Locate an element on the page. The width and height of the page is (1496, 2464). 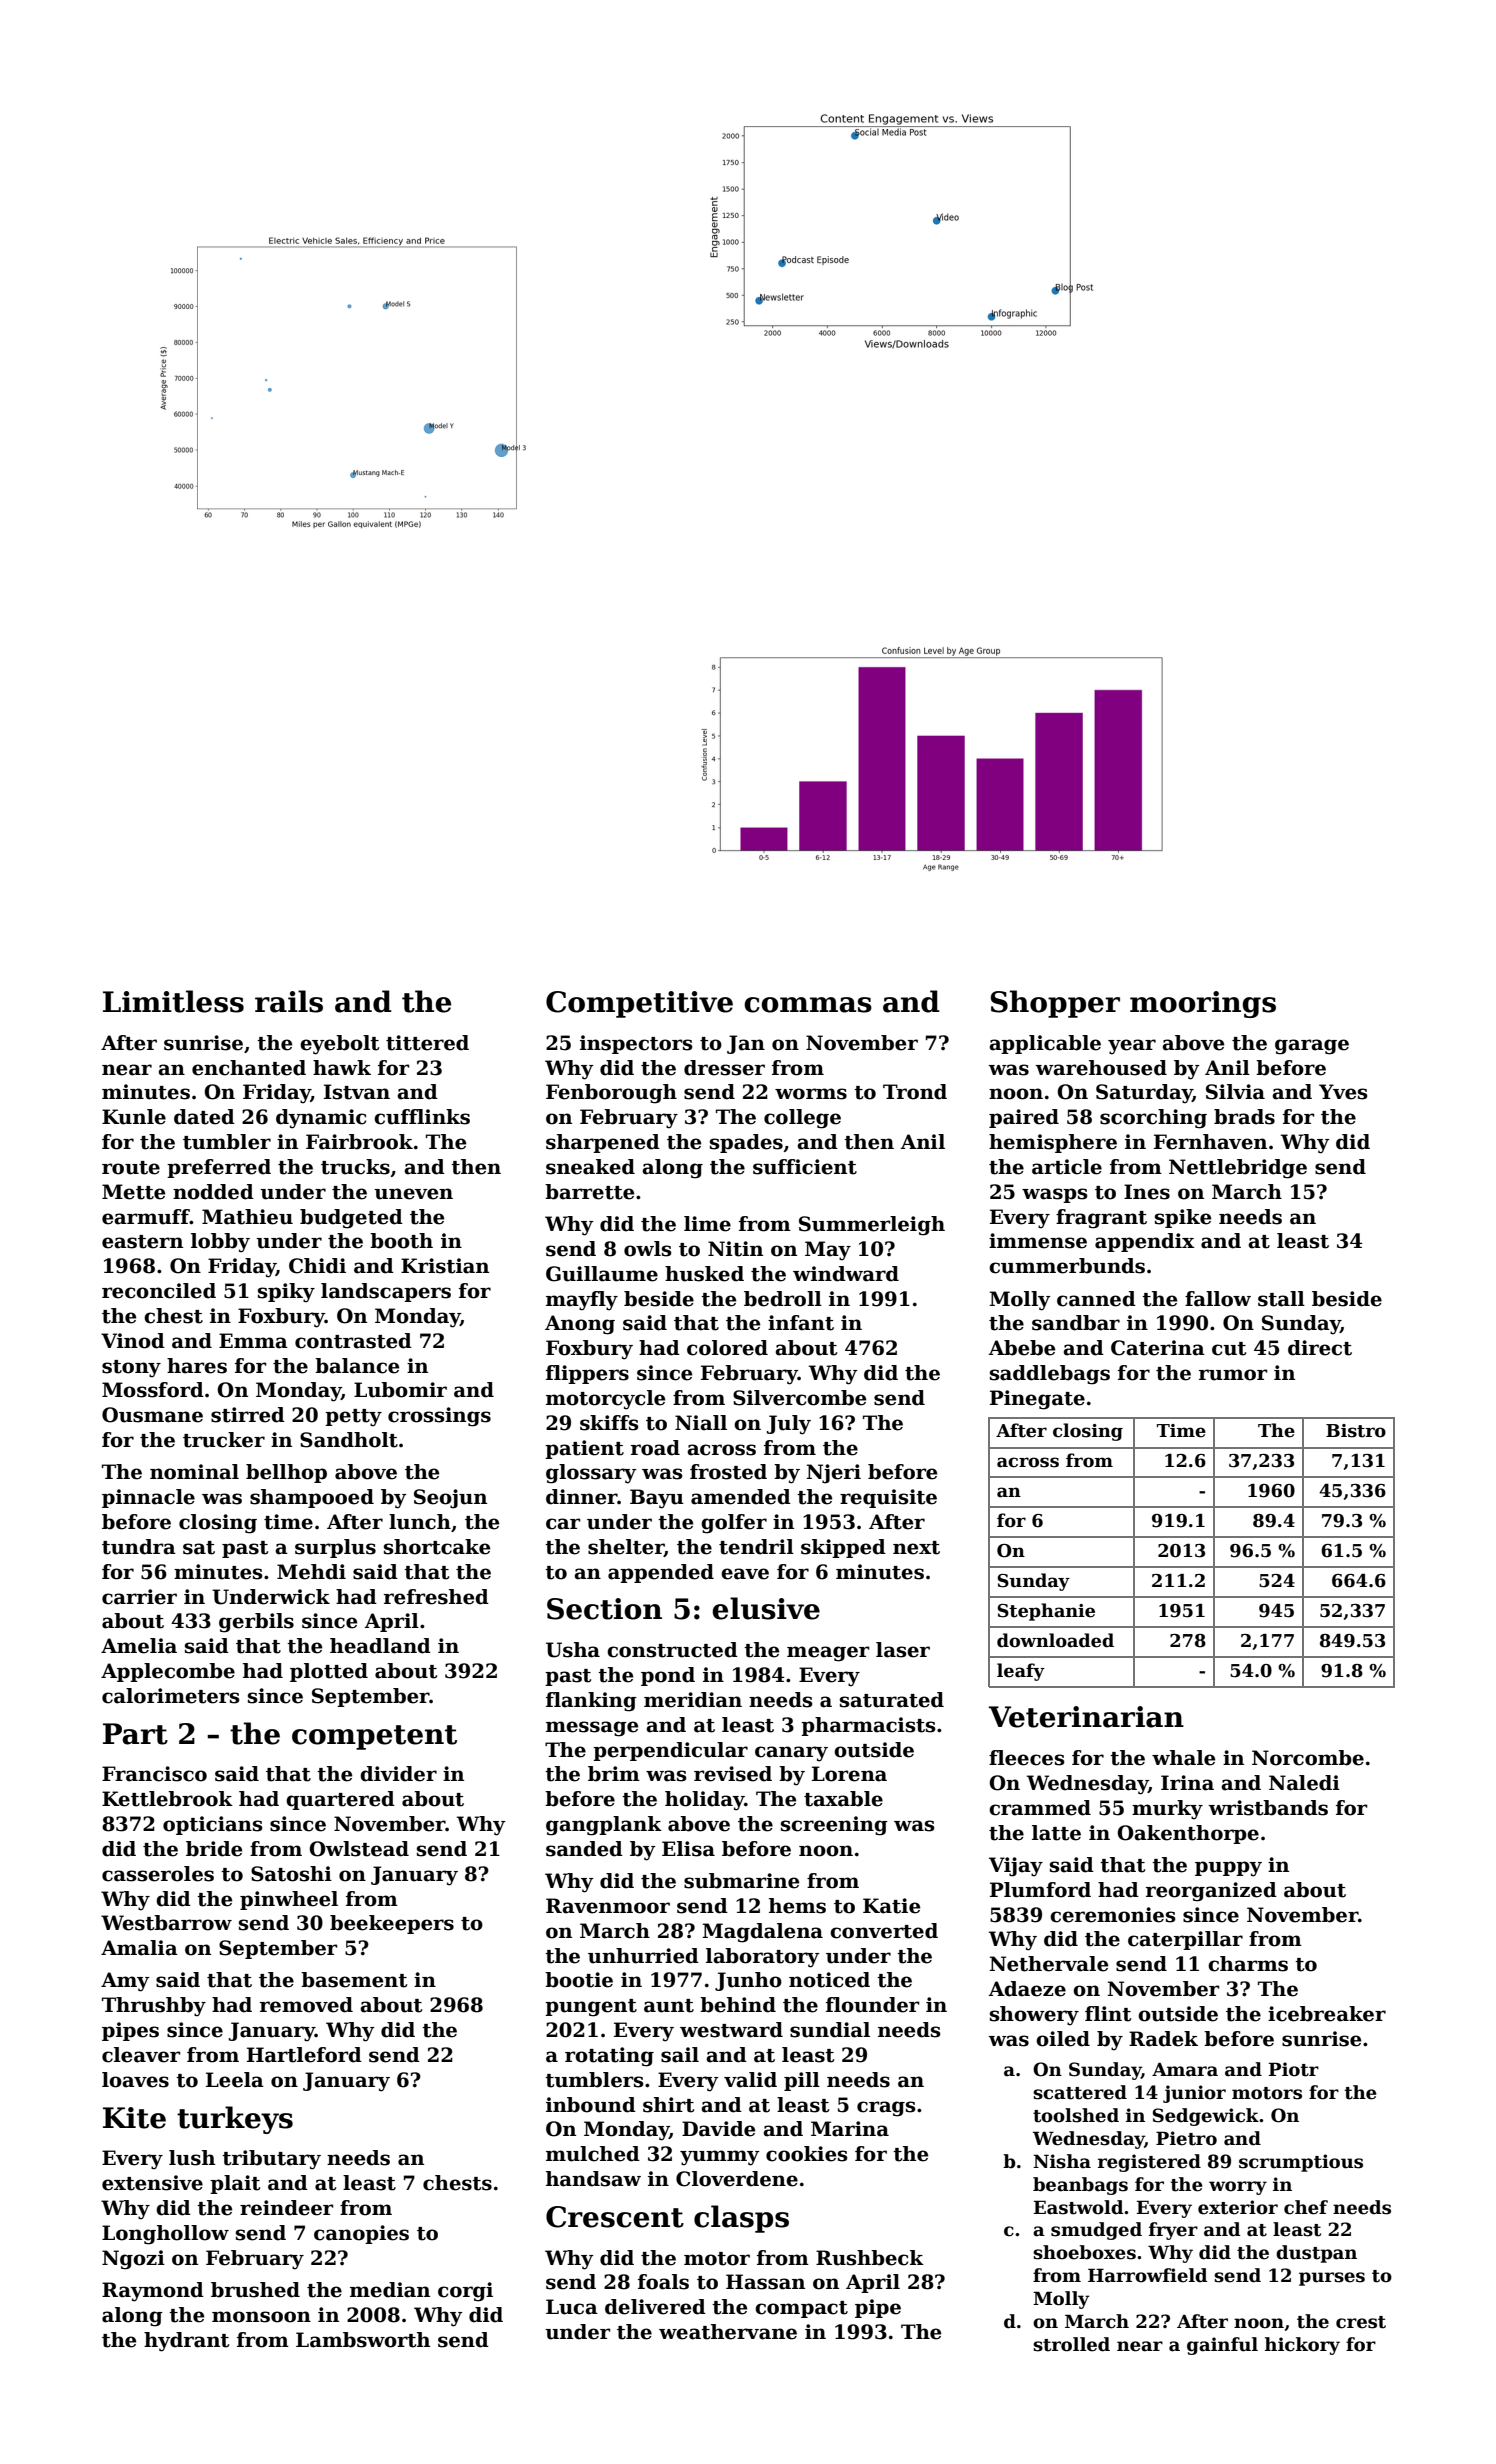
Caterina is located at coordinates (1158, 1348).
